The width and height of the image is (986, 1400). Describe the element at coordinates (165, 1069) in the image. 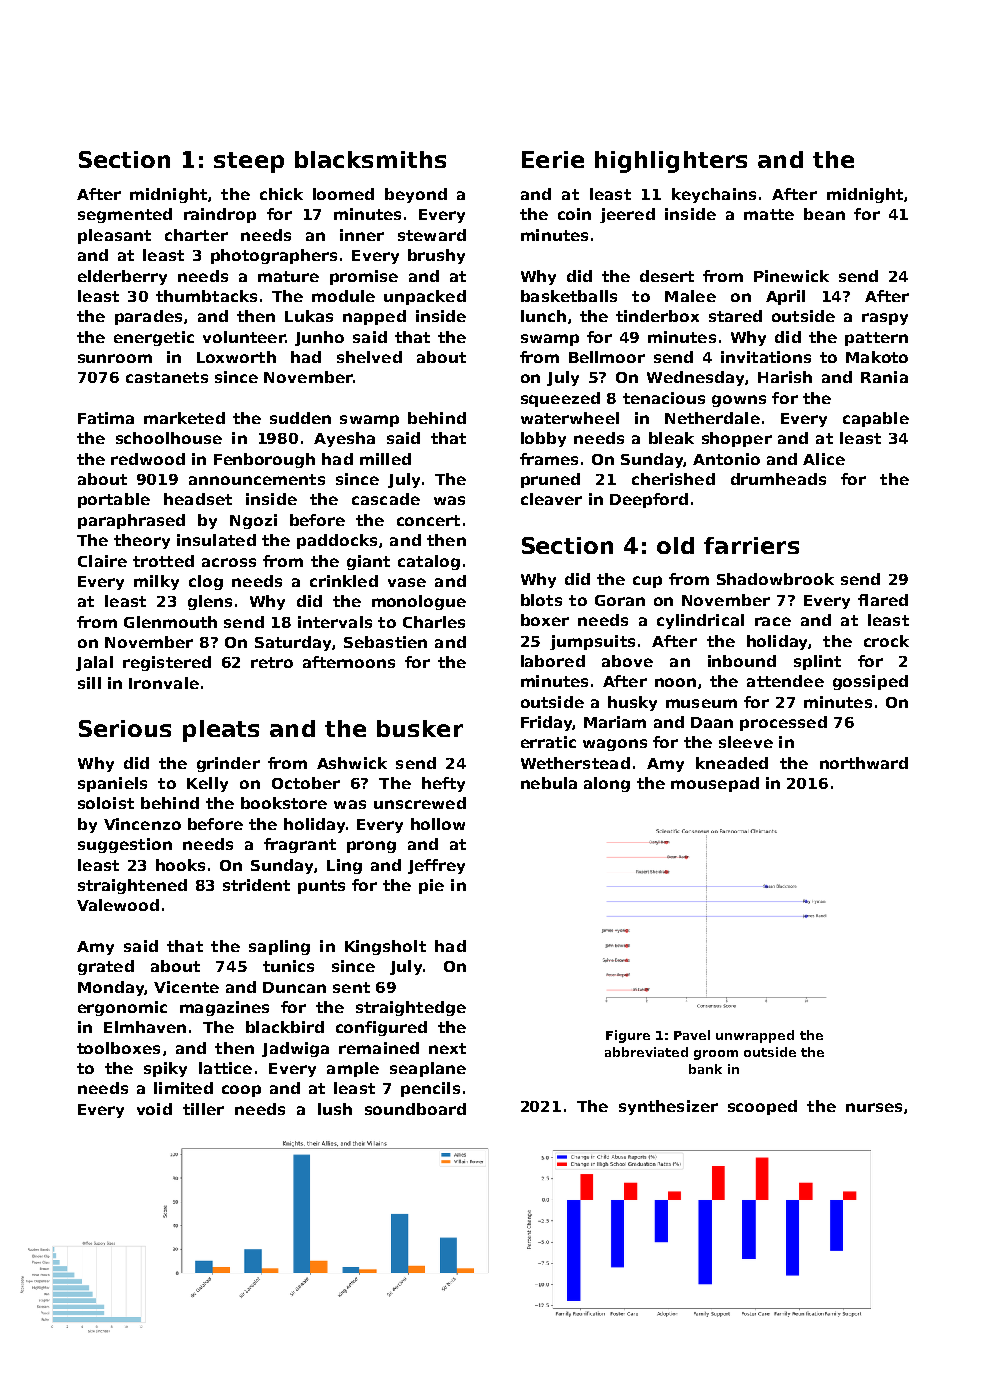

I see `spiky` at that location.
